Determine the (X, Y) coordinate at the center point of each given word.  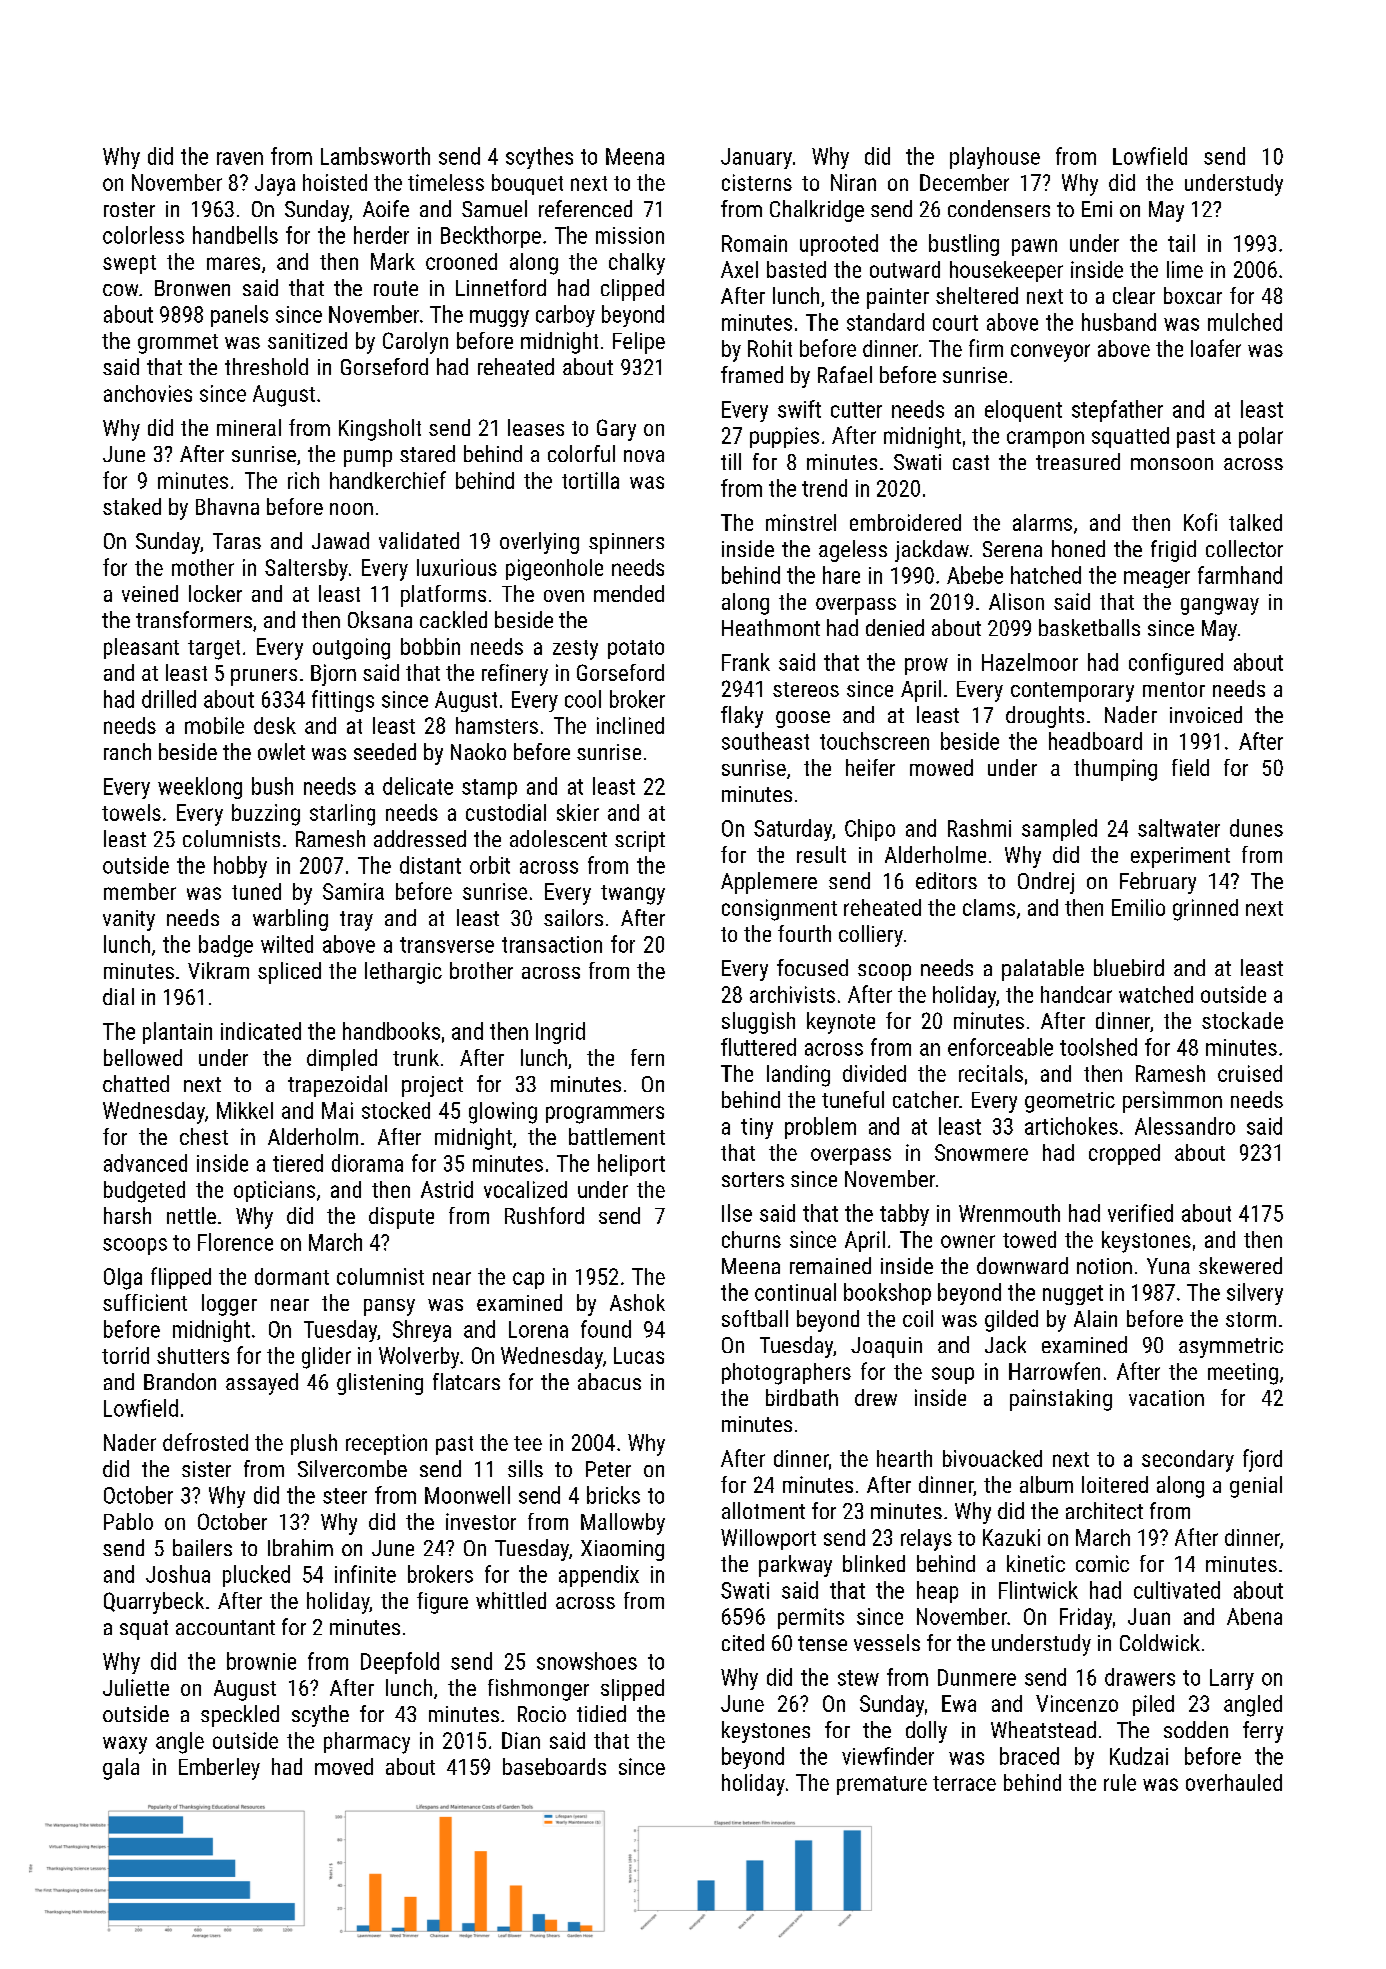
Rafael (845, 374)
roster (129, 209)
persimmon (1172, 1102)
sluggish (758, 1023)
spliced (289, 973)
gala (121, 1769)
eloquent (1023, 411)
